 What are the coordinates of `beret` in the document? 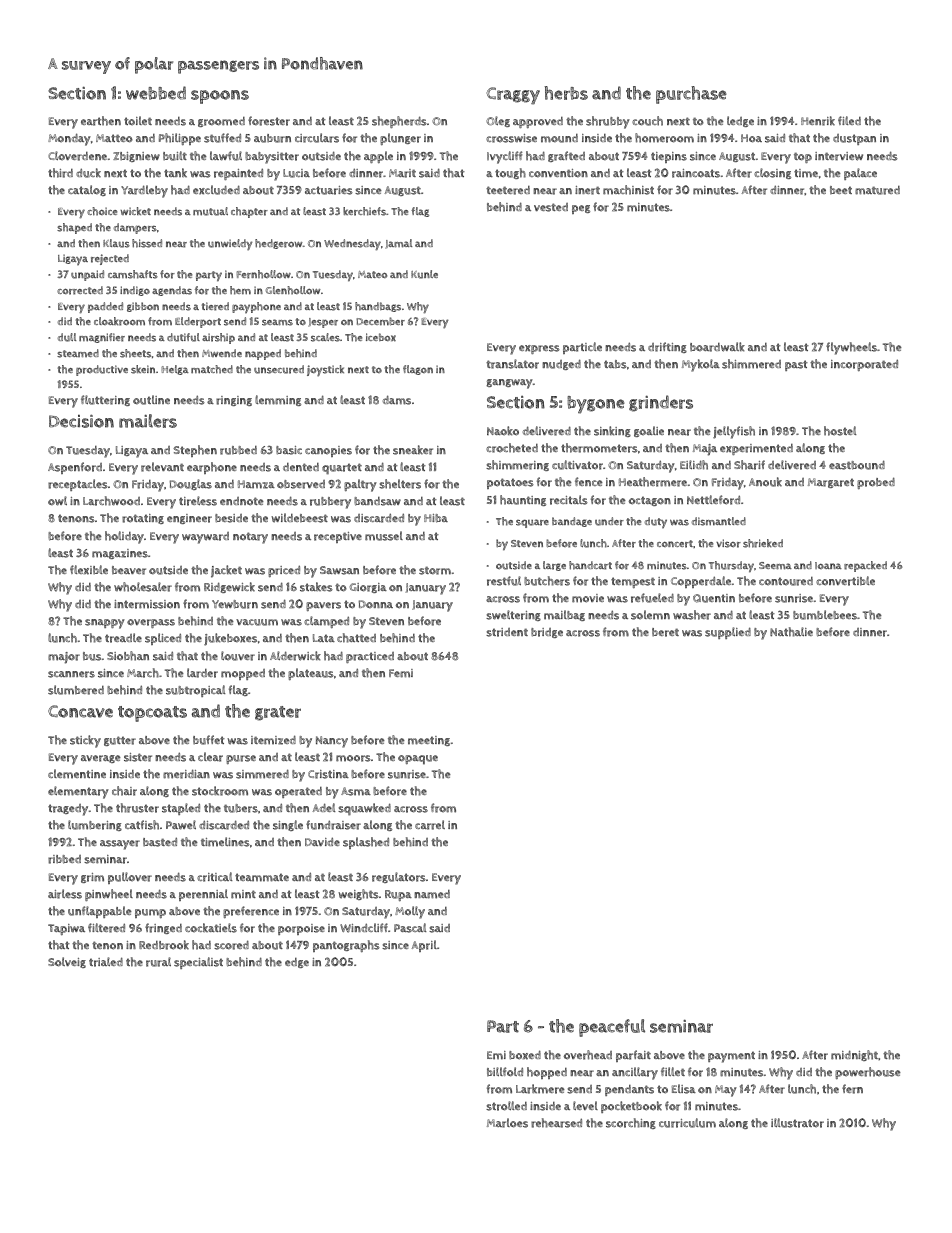 It's located at (665, 632).
